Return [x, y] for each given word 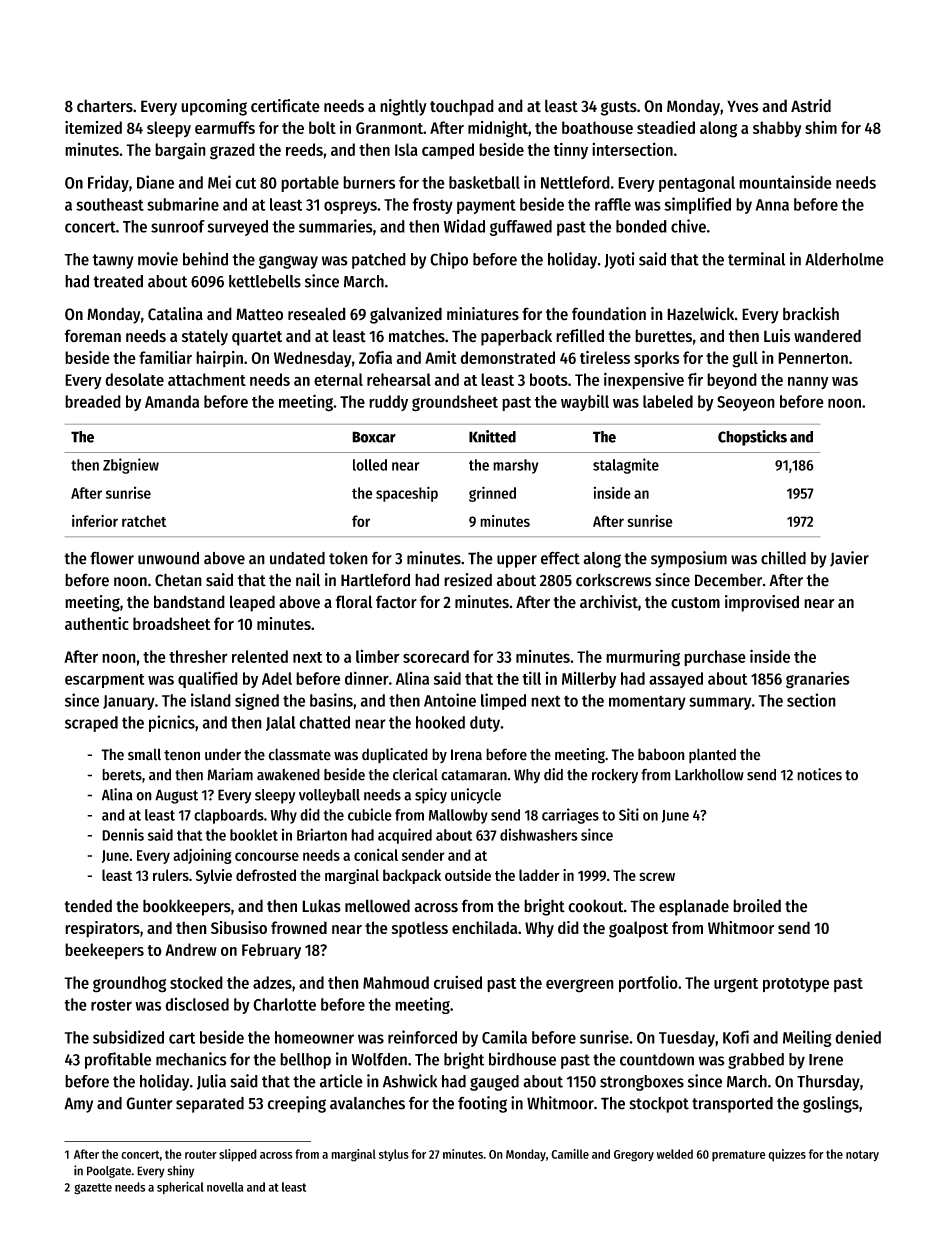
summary [720, 703]
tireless [605, 357]
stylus [394, 1155]
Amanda [172, 401]
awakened [288, 775]
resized [468, 580]
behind [205, 259]
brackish [811, 314]
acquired [405, 836]
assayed [676, 680]
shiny [180, 1171]
